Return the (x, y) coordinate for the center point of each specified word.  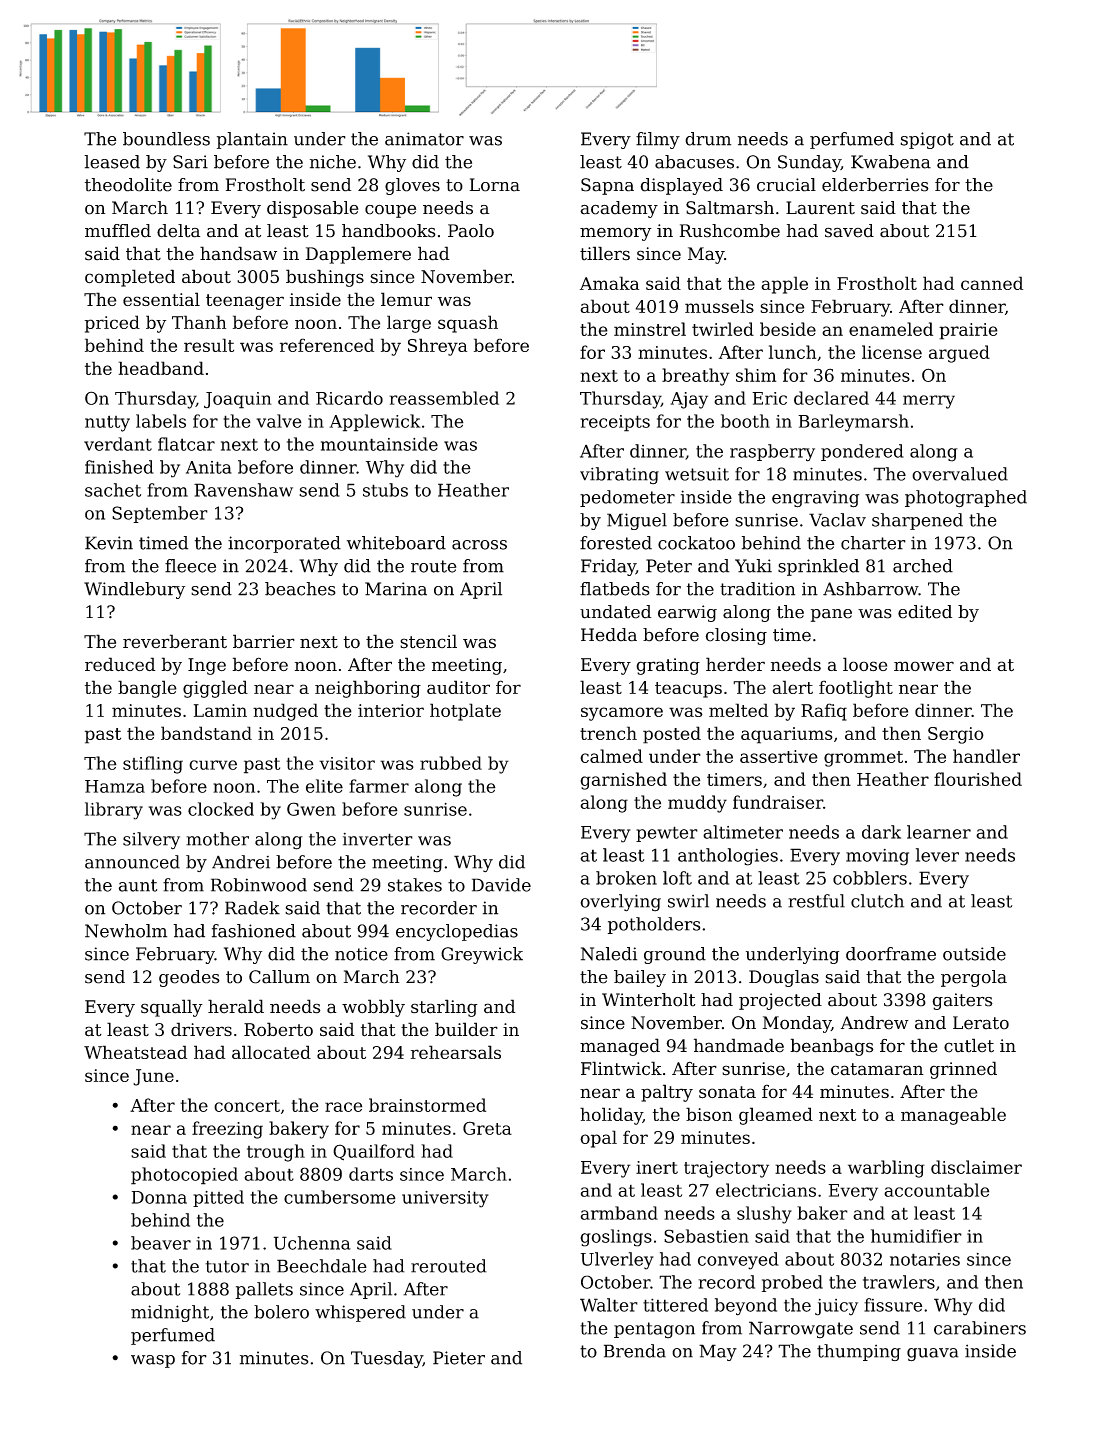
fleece (190, 566)
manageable (953, 1116)
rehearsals (456, 1052)
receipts (615, 423)
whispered (360, 1313)
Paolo (471, 231)
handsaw (238, 253)
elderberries (875, 185)
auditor (458, 687)
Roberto (278, 1029)
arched (923, 566)
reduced (120, 664)
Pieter (459, 1358)
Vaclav (837, 520)
